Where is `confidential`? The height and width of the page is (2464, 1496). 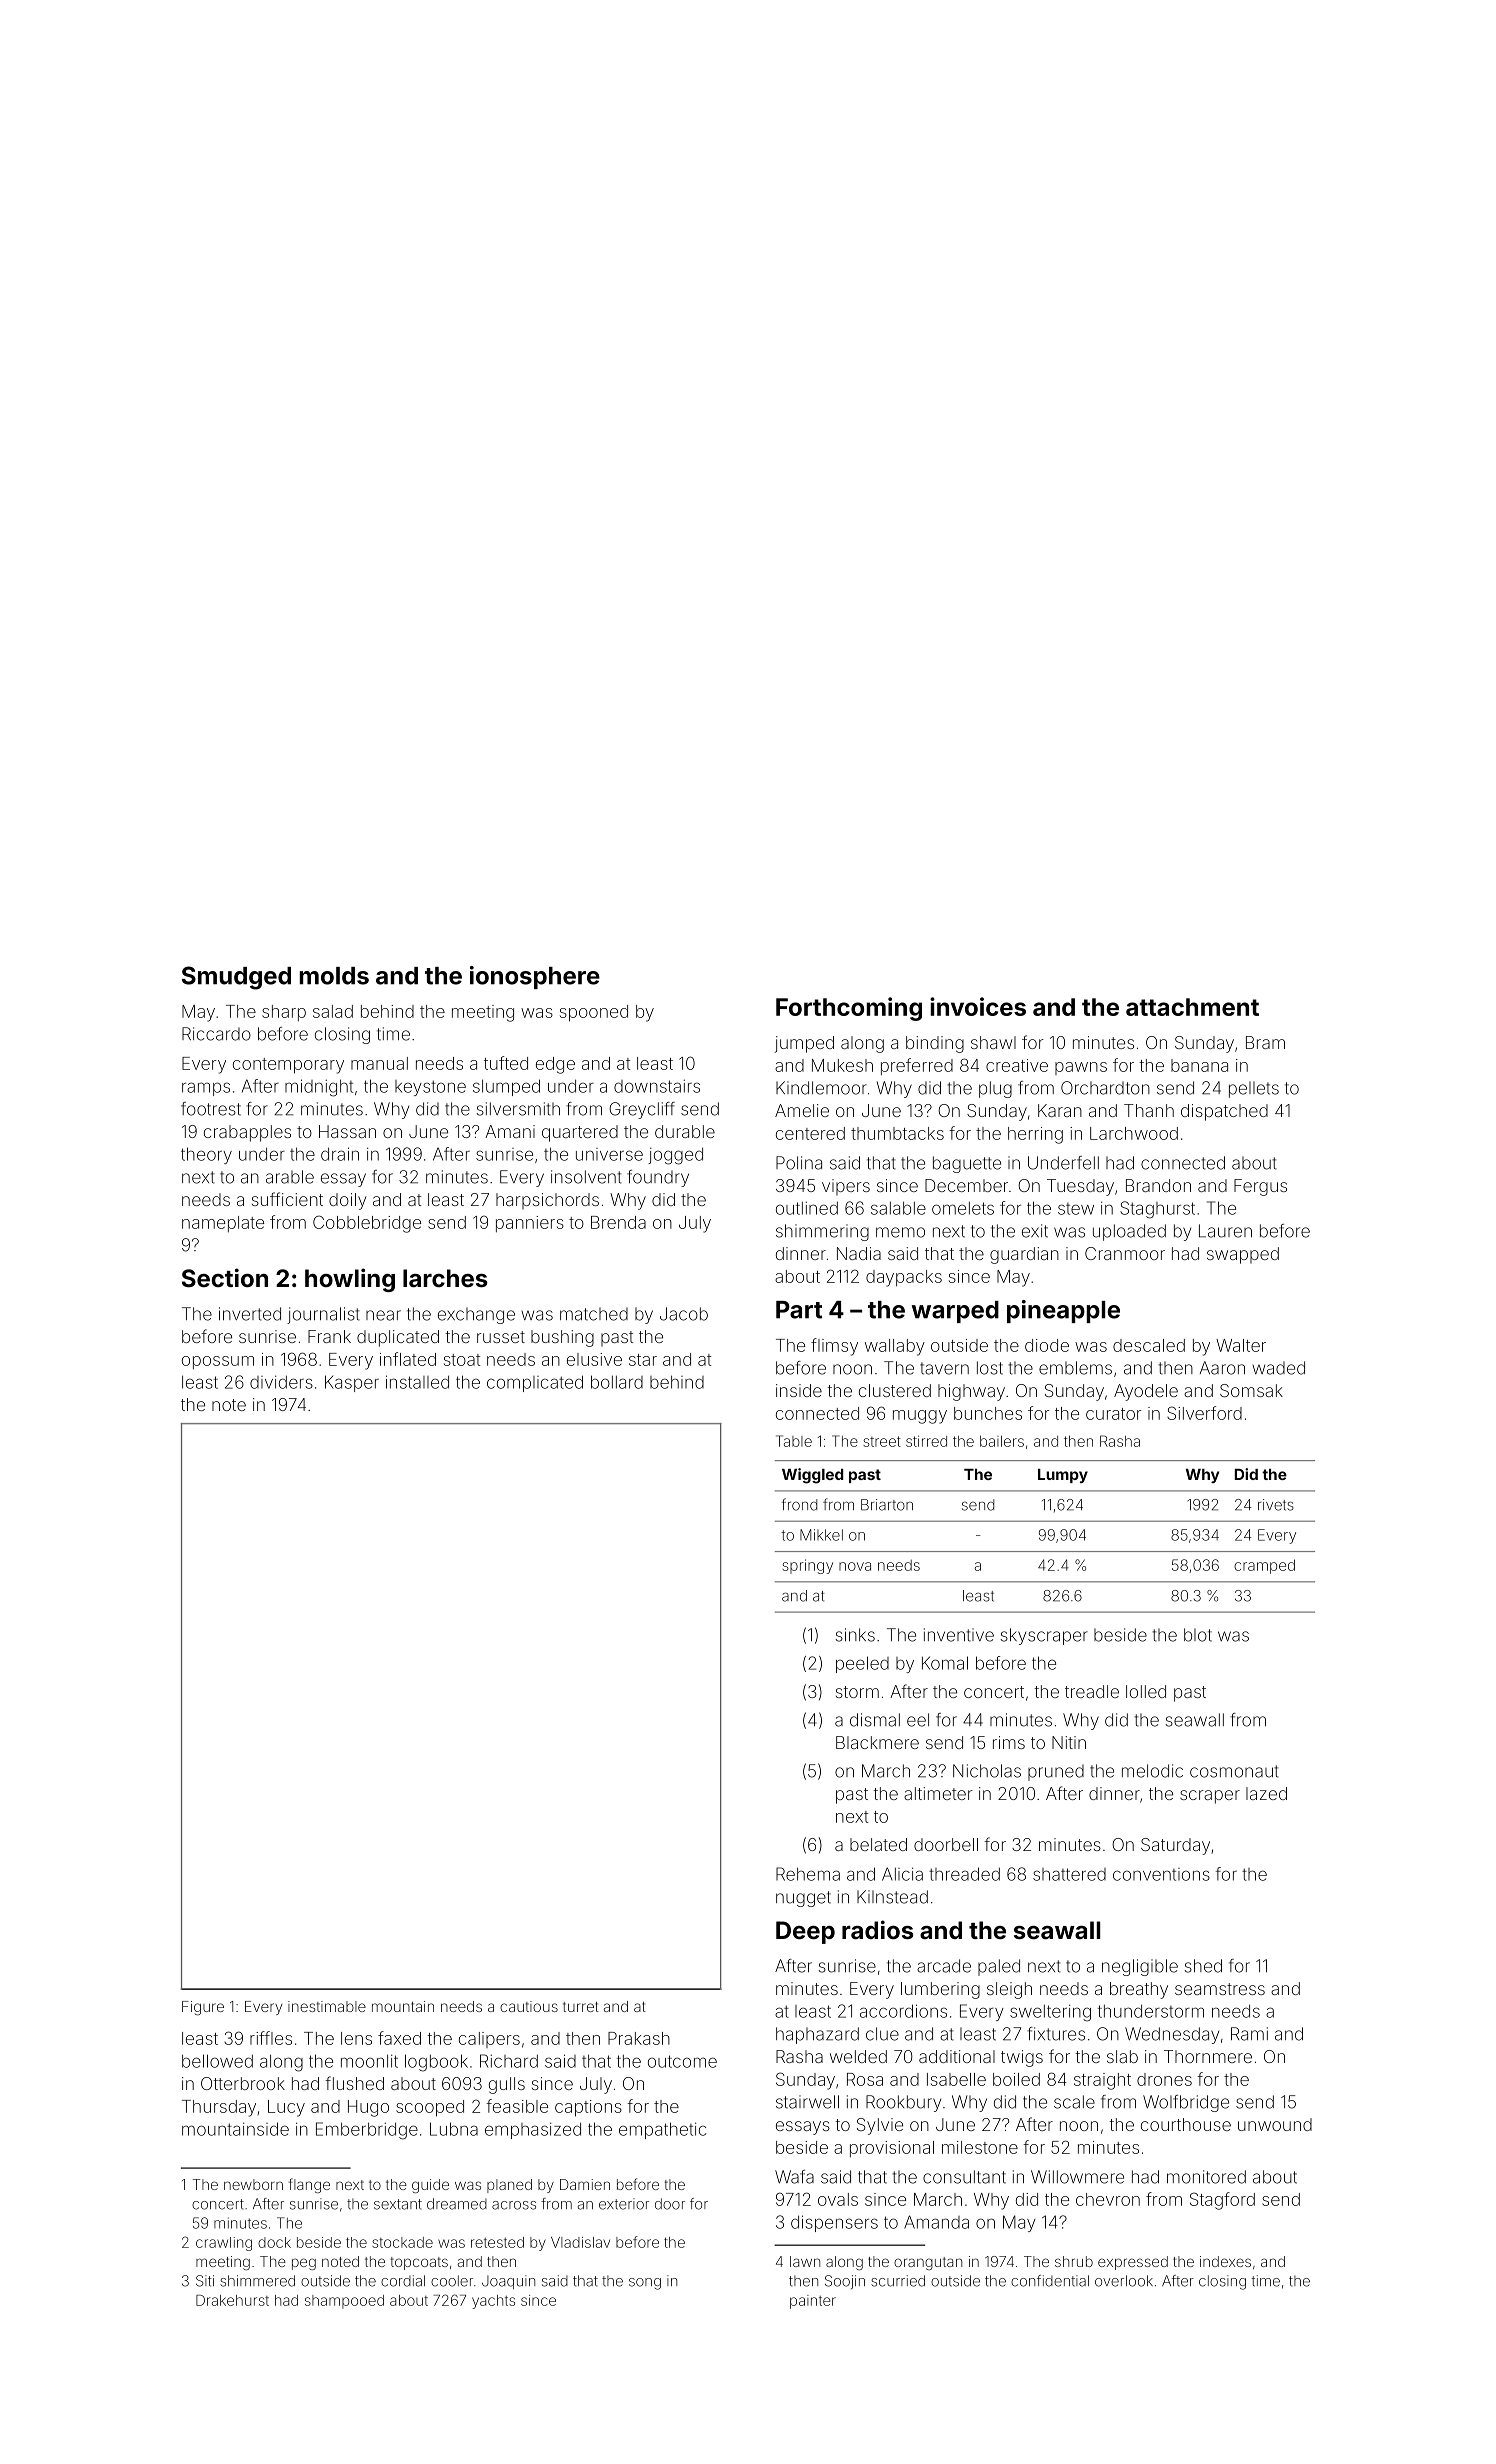
confidential is located at coordinates (1050, 2281).
